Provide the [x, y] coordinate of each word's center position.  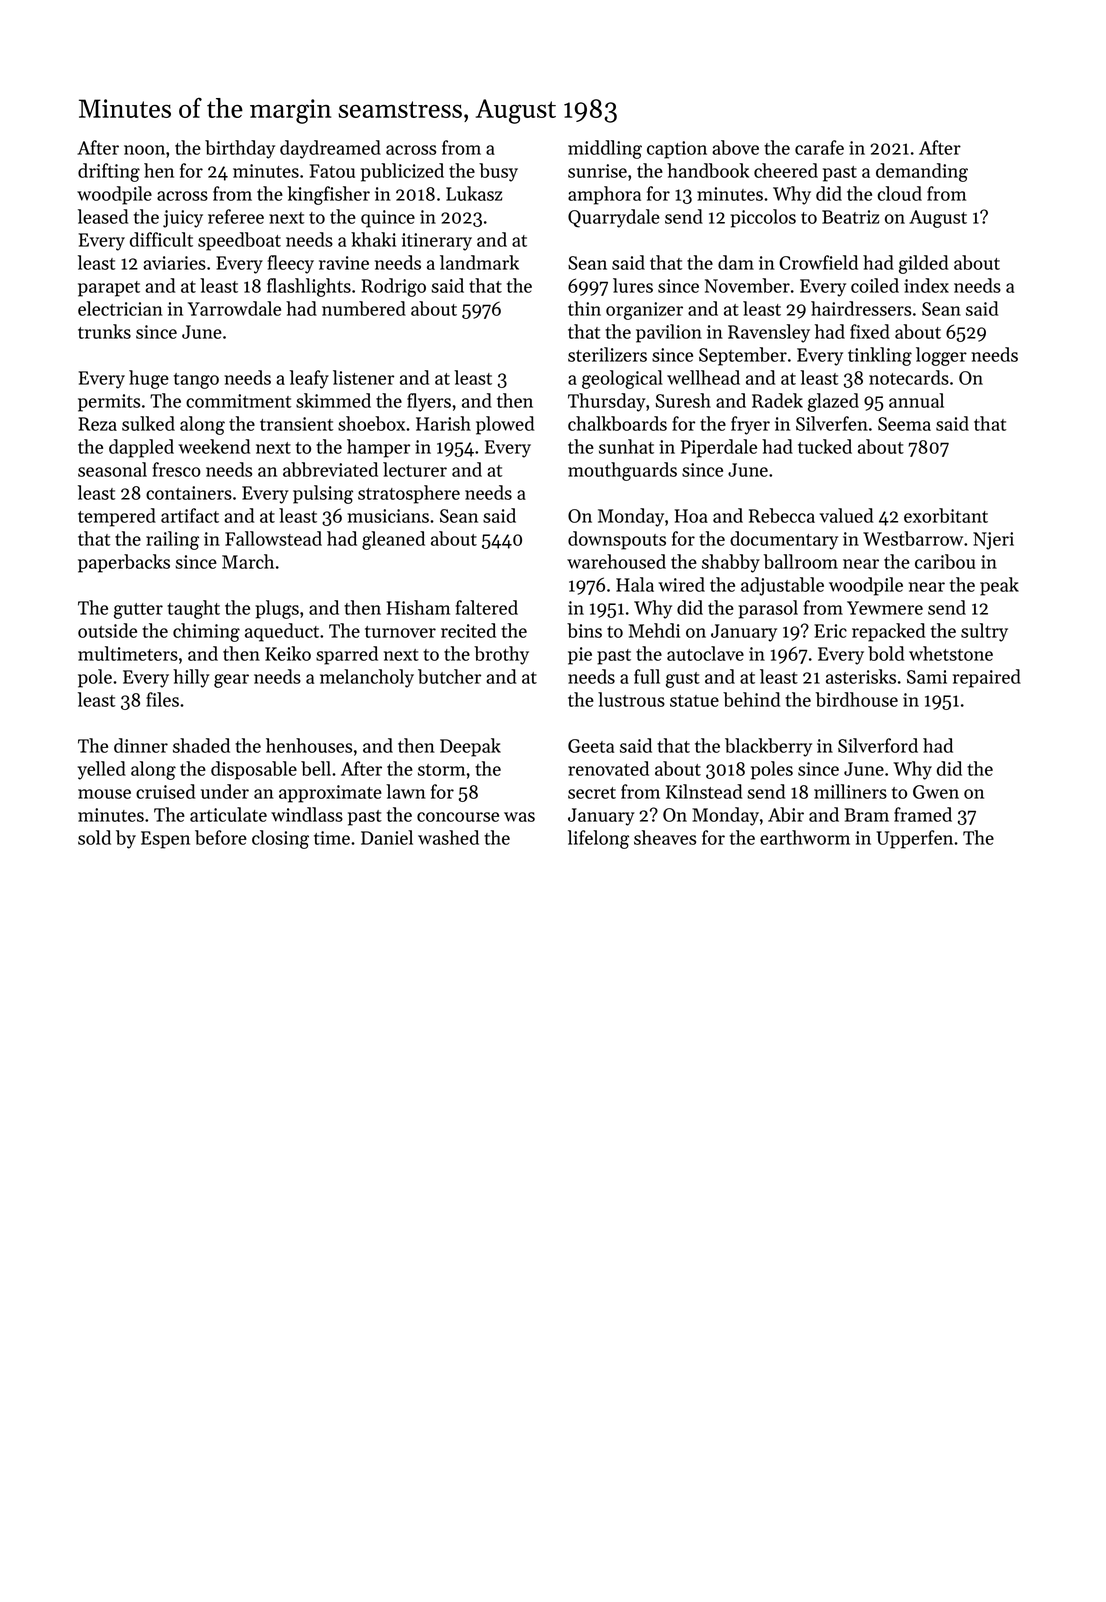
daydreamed [330, 149]
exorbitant [946, 515]
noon [144, 150]
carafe [819, 147]
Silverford [878, 745]
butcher [449, 676]
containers [189, 493]
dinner [141, 745]
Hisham [418, 607]
